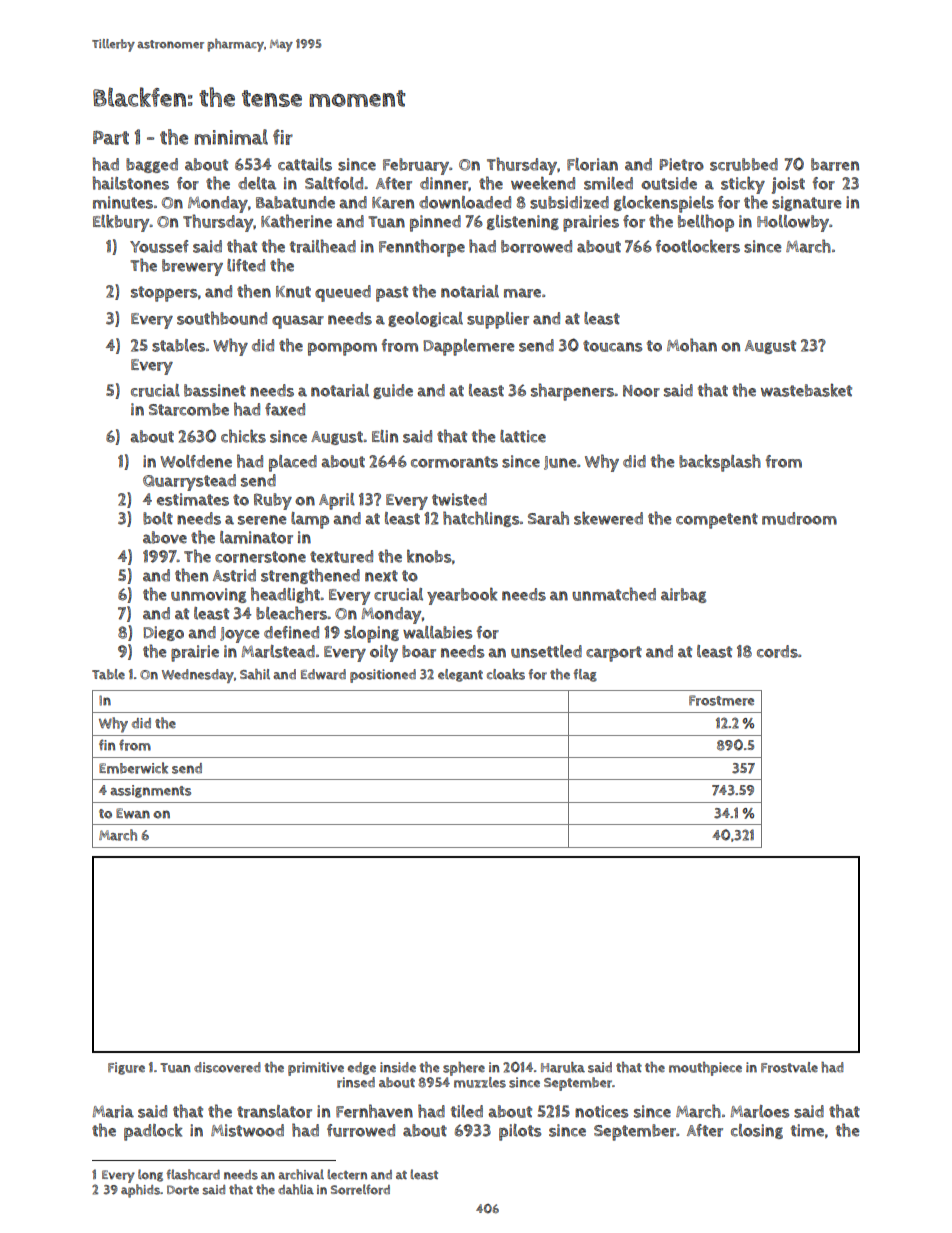 This page has height=1233, width=952. Describe the element at coordinates (612, 346) in the page. I see `toucans` at that location.
